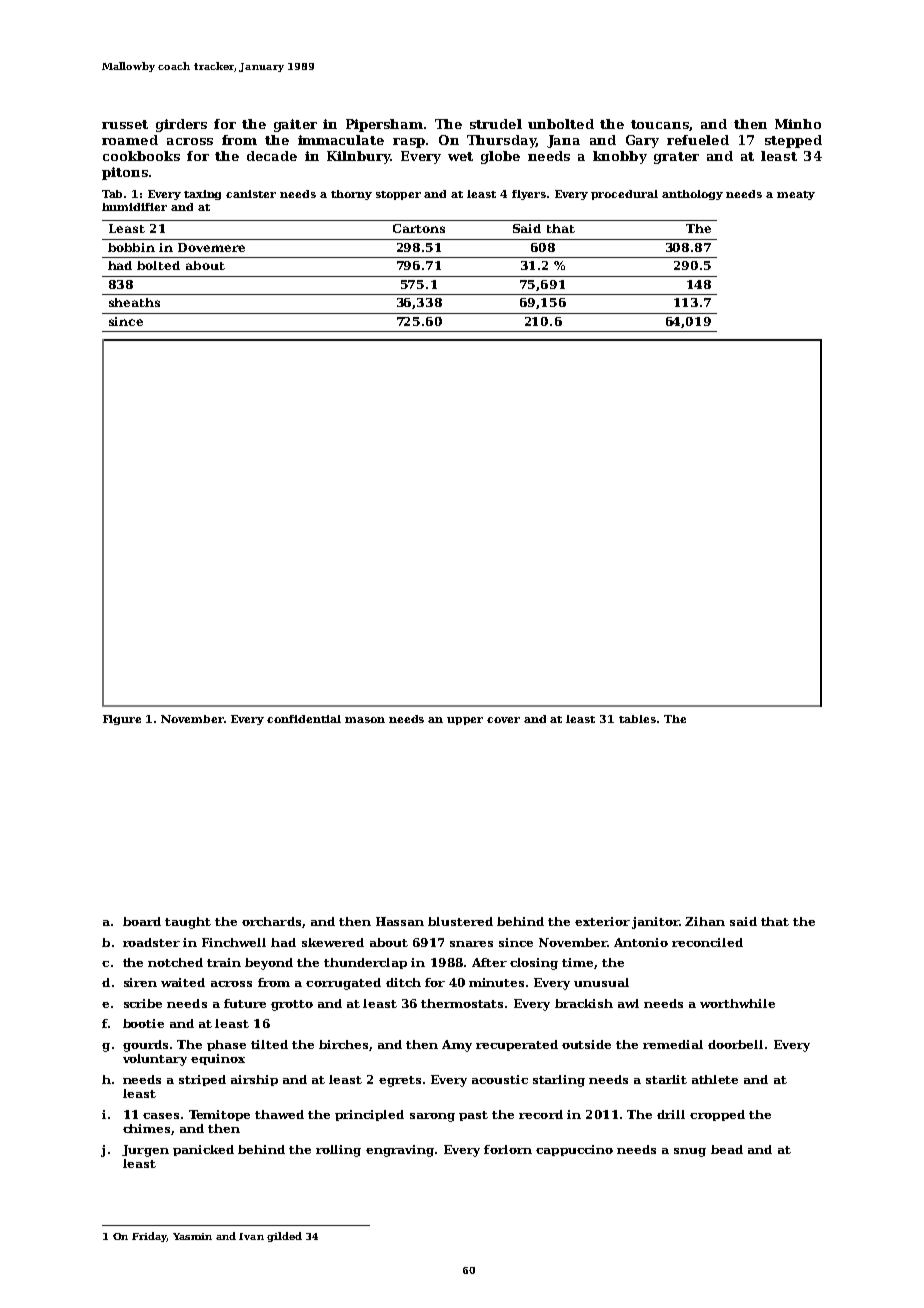 Image resolution: width=924 pixels, height=1308 pixels. What do you see at coordinates (471, 944) in the page?
I see `snares` at bounding box center [471, 944].
